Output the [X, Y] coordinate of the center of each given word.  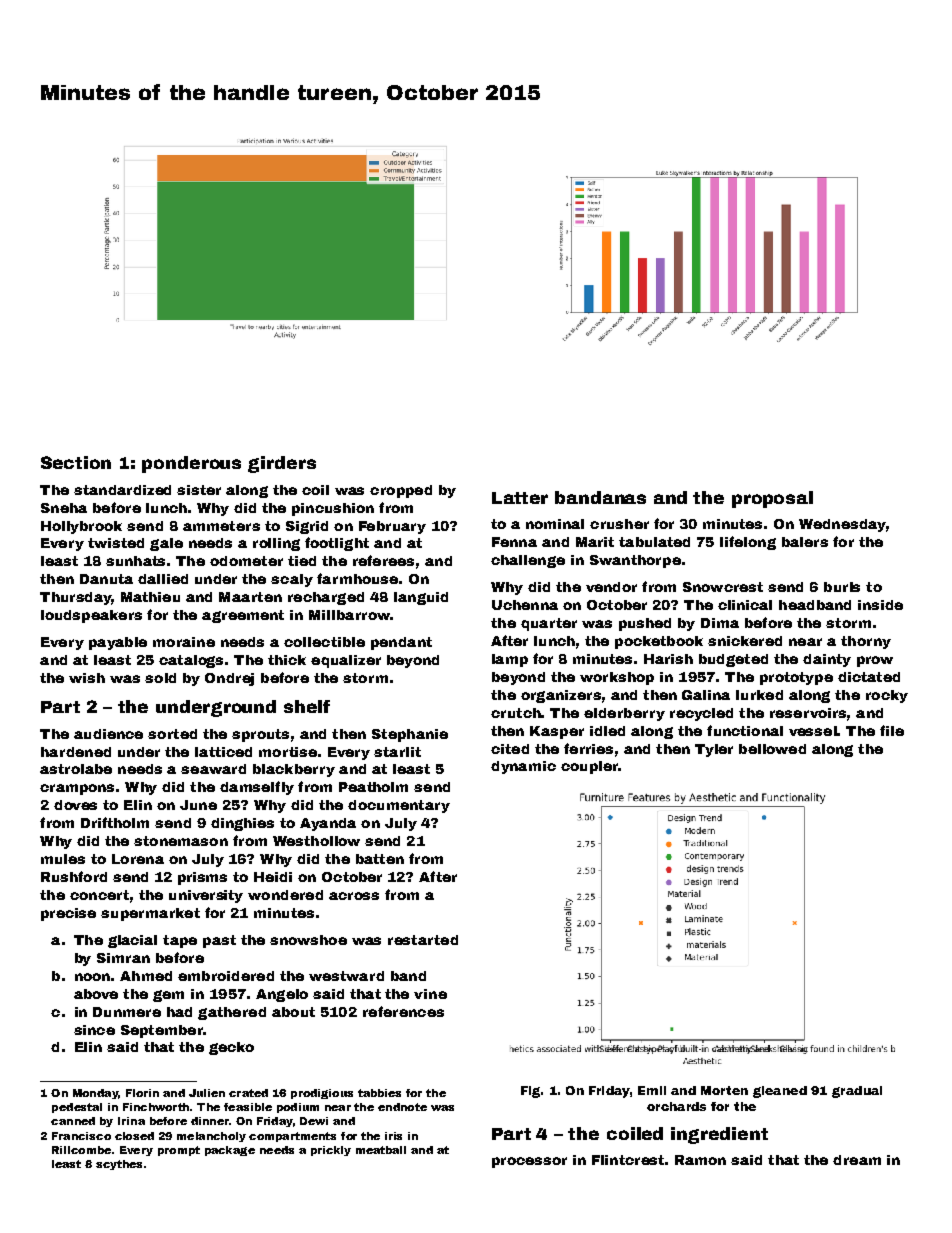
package [230, 1151]
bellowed [772, 749]
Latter [520, 498]
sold [160, 678]
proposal [772, 499]
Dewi [314, 1121]
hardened [76, 752]
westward [346, 976]
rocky [887, 696]
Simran [123, 958]
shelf [307, 706]
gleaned [780, 1092]
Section [76, 462]
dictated [869, 677]
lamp [510, 660]
